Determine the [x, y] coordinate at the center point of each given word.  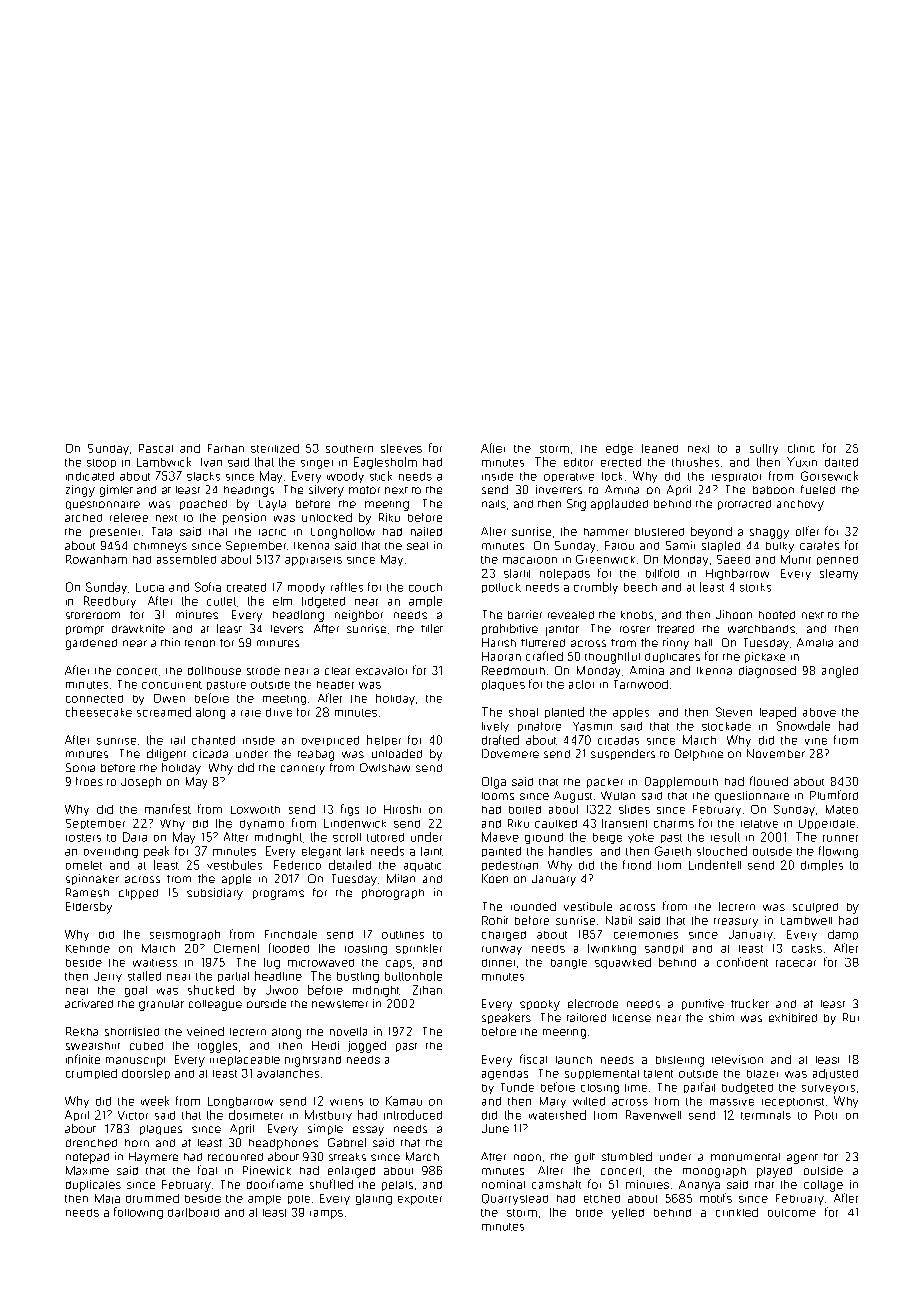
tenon [200, 643]
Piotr [826, 1115]
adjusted [835, 1074]
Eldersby [89, 908]
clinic [801, 448]
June [495, 1128]
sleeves [401, 448]
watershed [557, 1115]
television [737, 1059]
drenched [91, 1143]
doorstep [146, 1074]
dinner [498, 963]
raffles [347, 587]
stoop [101, 463]
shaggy [769, 533]
